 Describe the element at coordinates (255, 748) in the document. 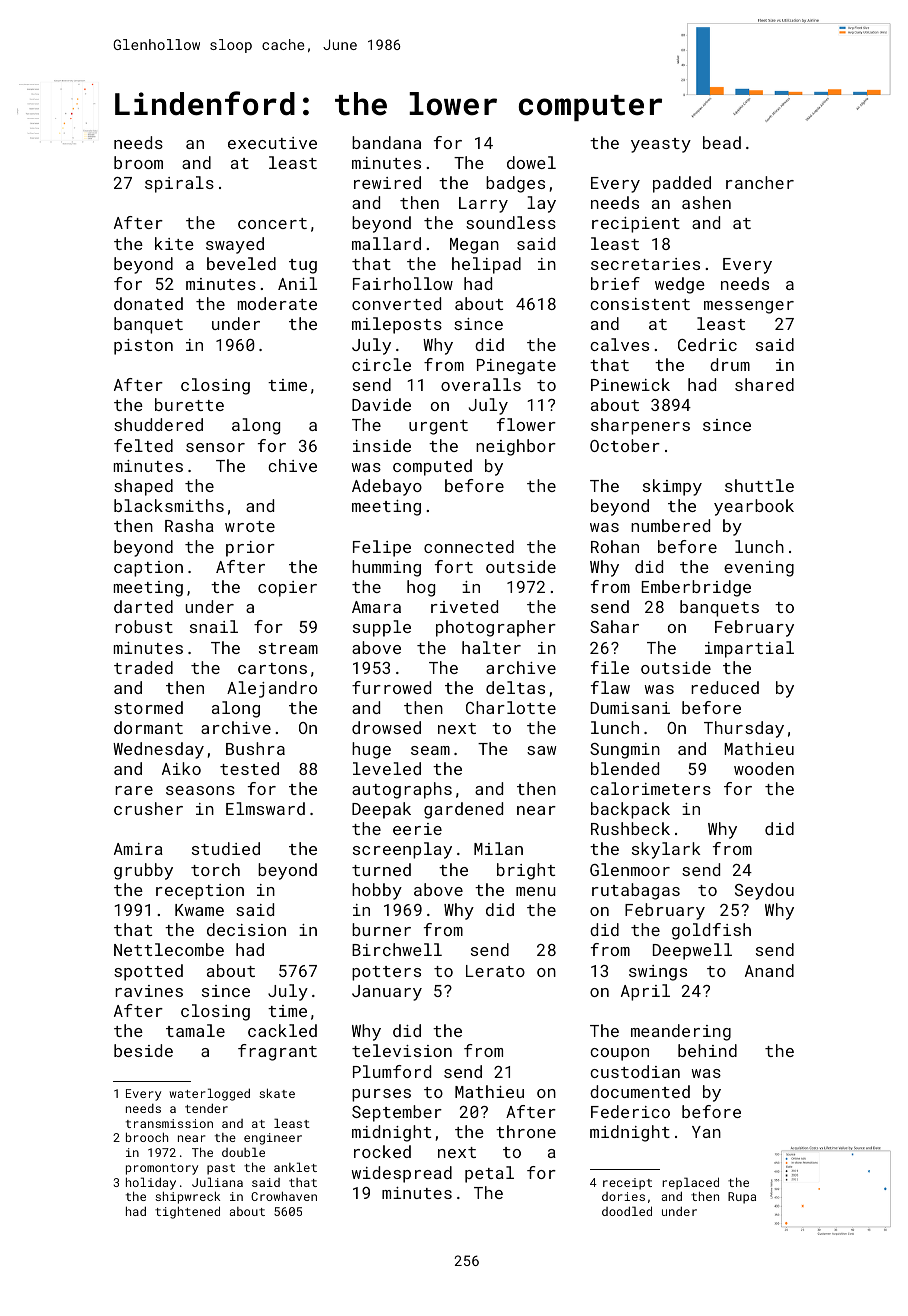

I see `Bushra` at that location.
